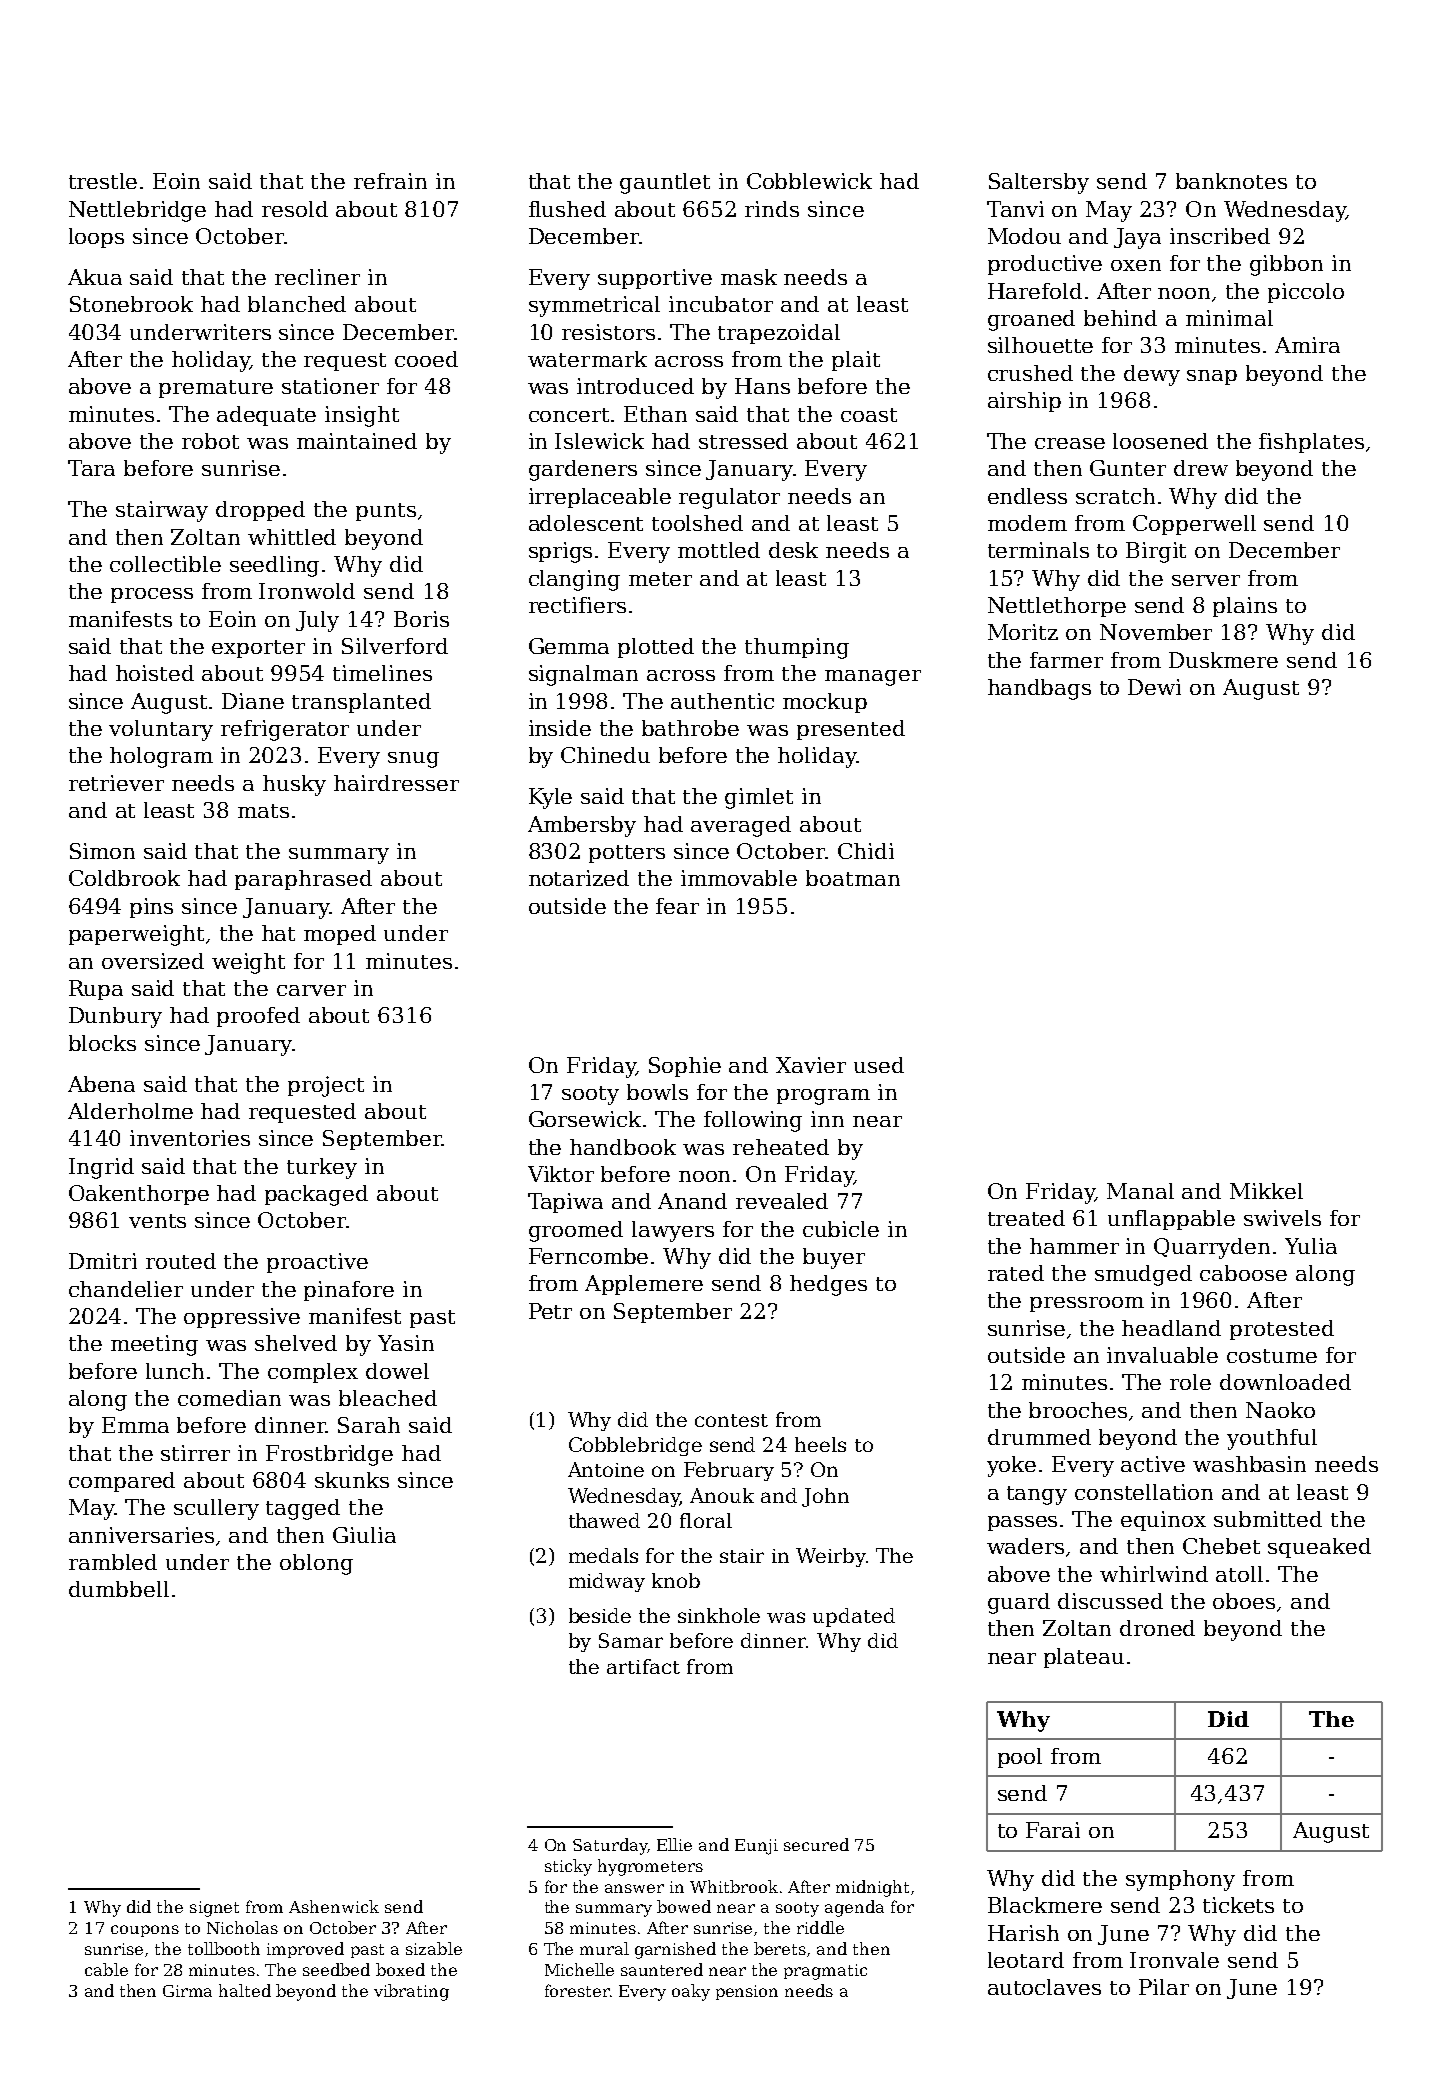 The height and width of the screenshot is (2100, 1450). I want to click on Akua, so click(95, 277).
